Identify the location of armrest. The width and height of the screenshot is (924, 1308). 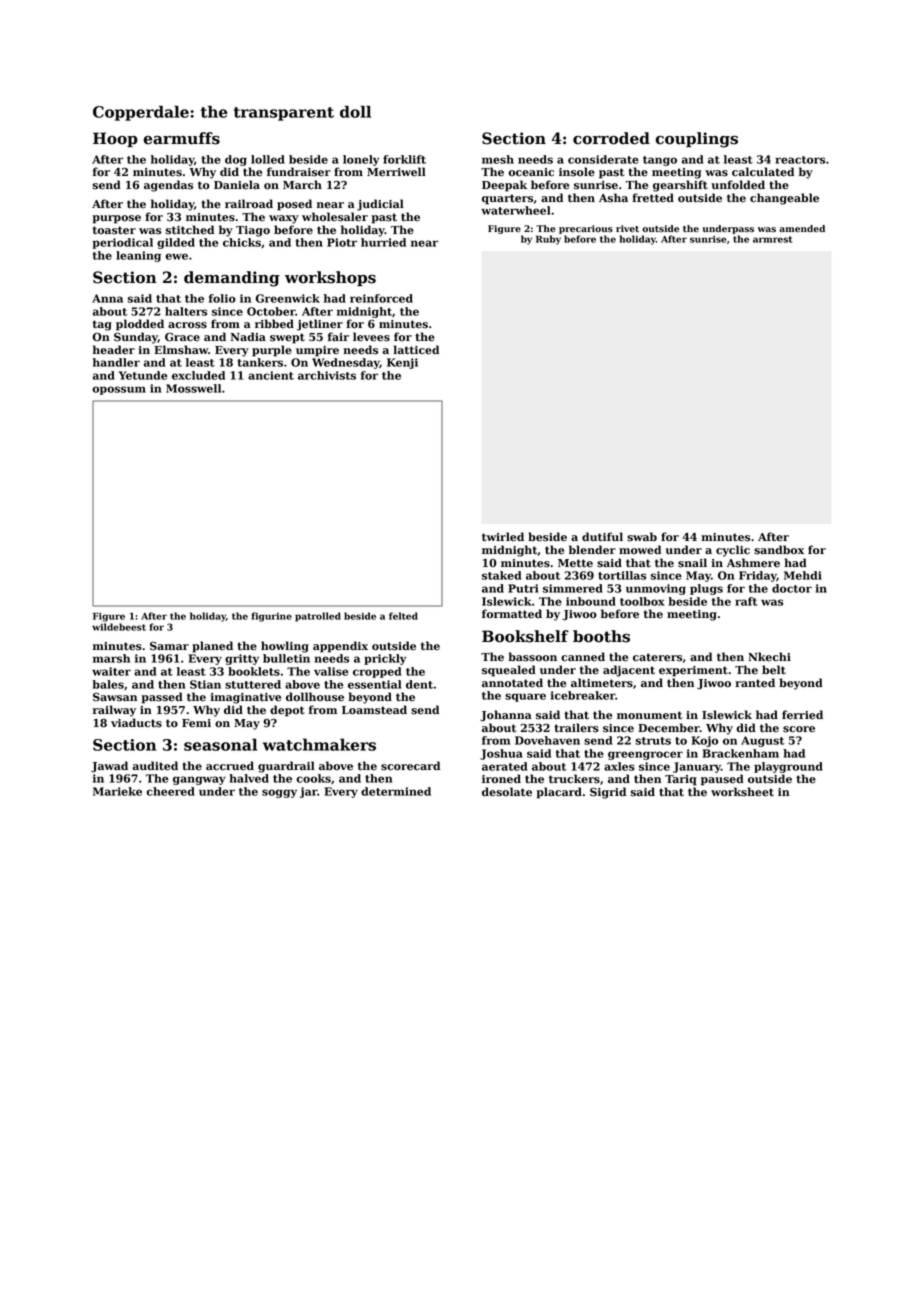
(773, 239).
